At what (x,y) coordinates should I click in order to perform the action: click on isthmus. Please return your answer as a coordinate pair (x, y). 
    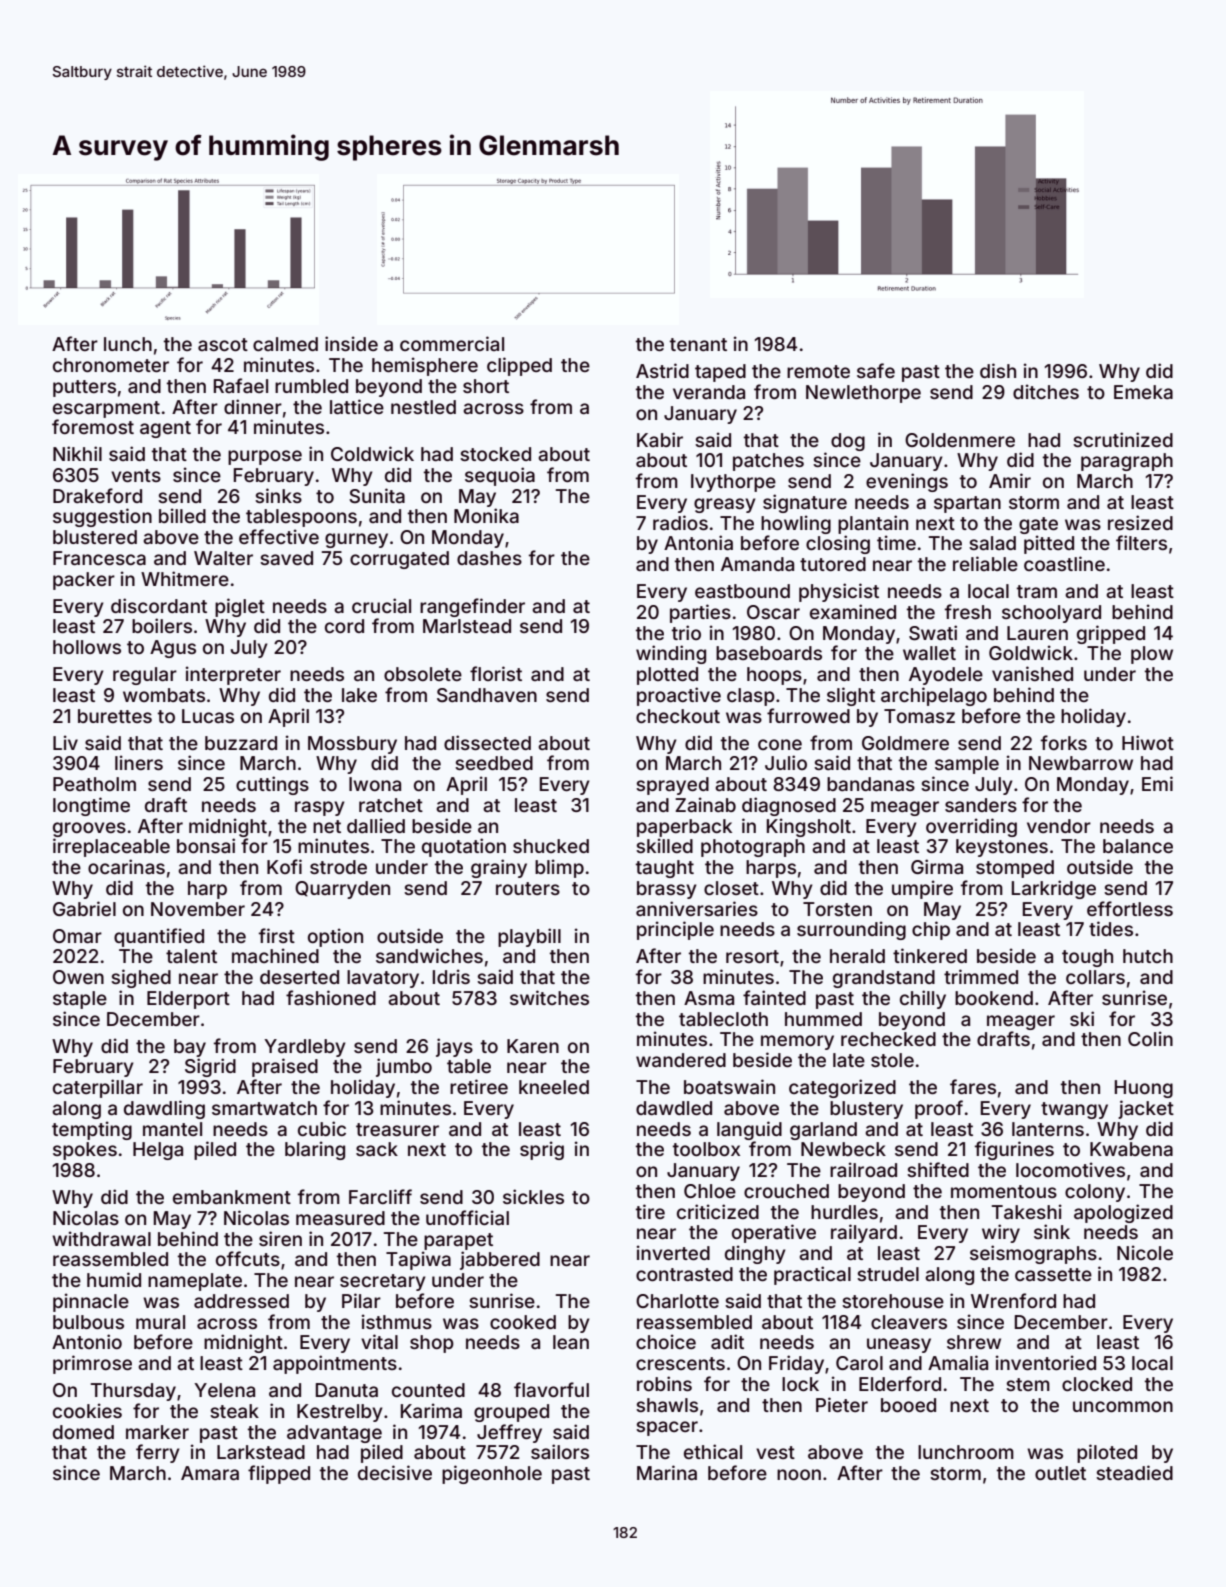
    Looking at the image, I should click on (397, 1321).
